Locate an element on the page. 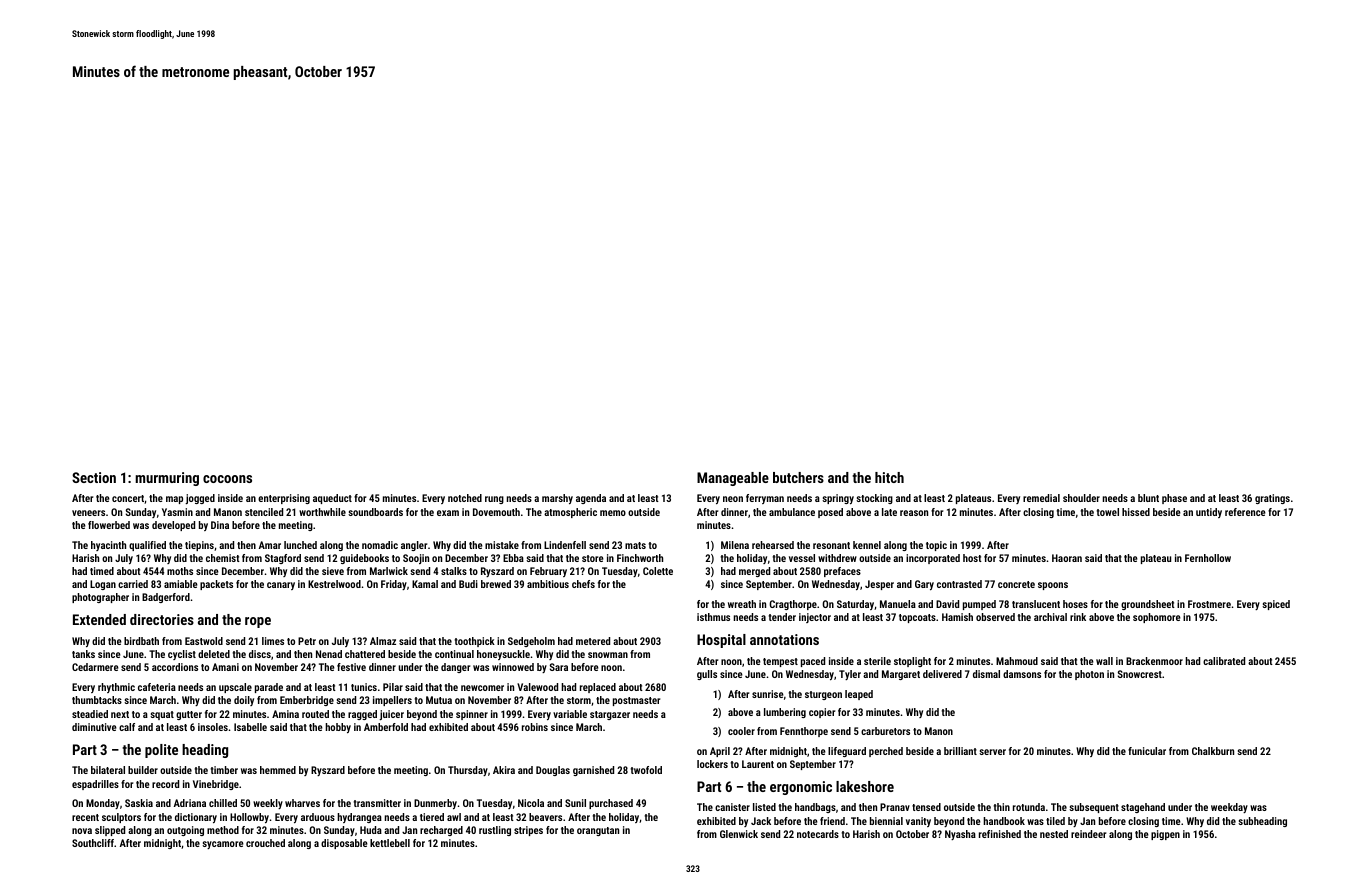  Snowcrest is located at coordinates (1140, 674).
